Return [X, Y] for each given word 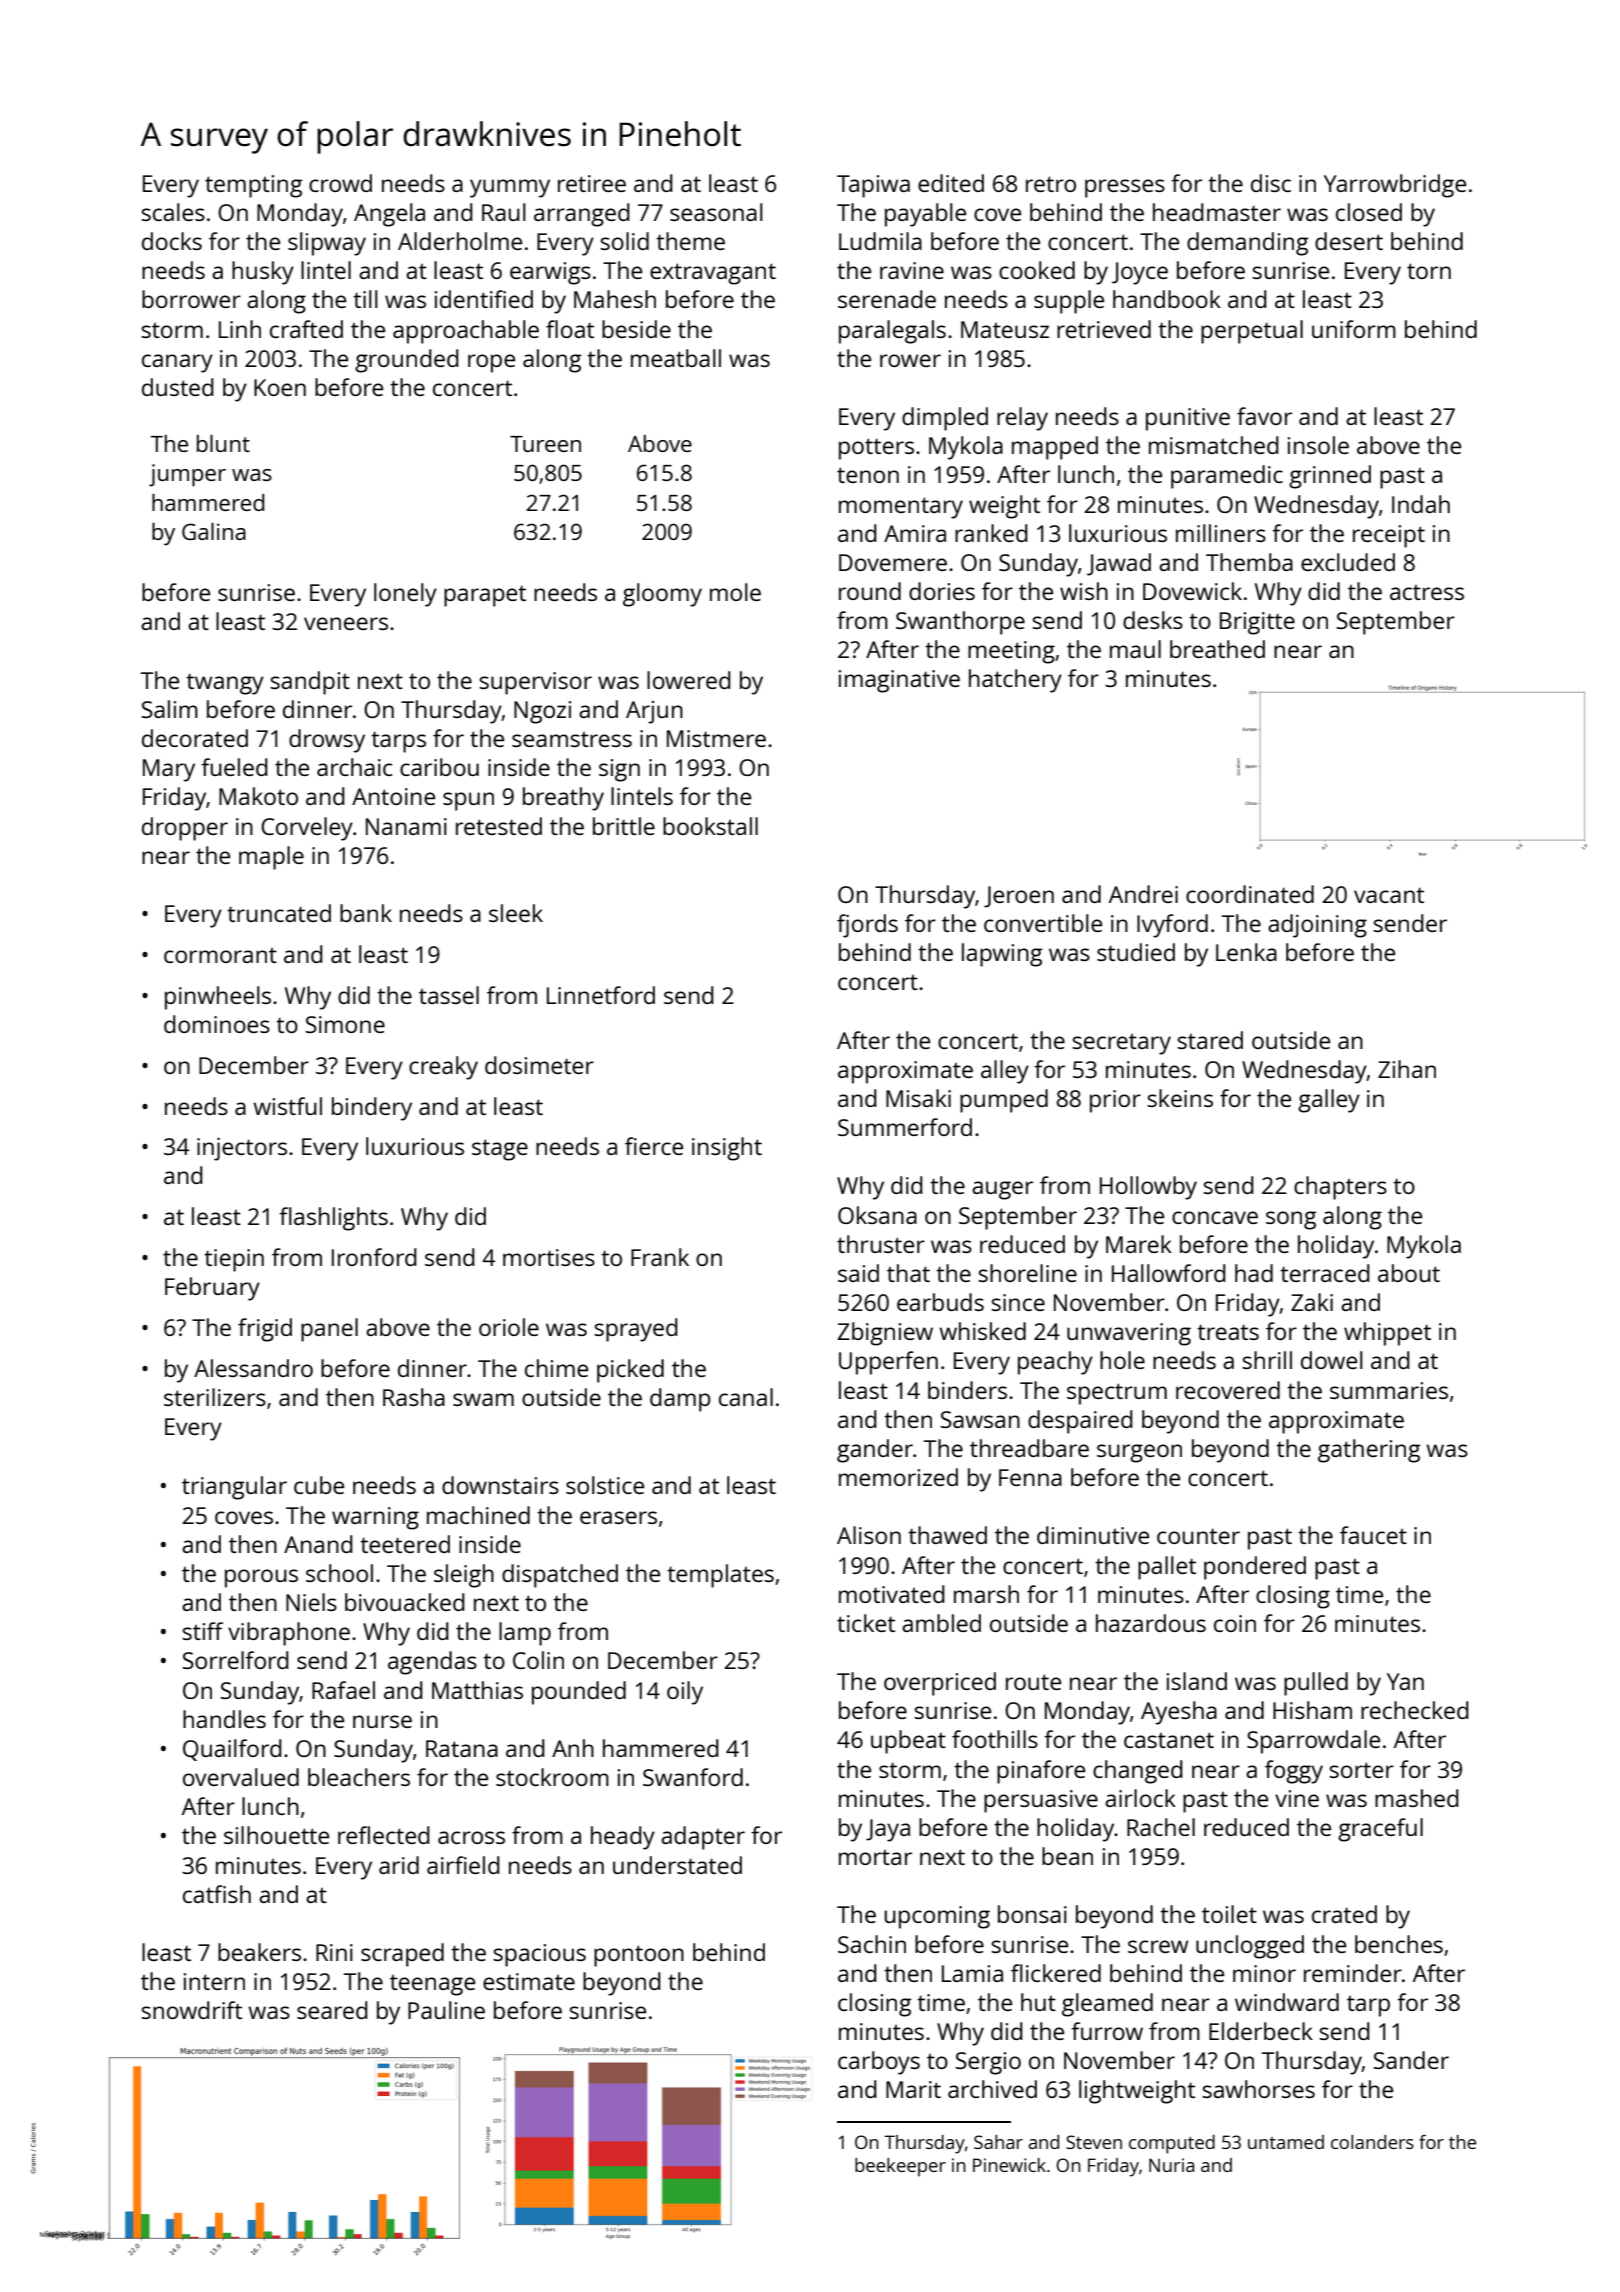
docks [172, 241]
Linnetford [601, 995]
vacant [1389, 895]
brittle [624, 826]
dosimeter [539, 1065]
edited [951, 183]
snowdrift [191, 2010]
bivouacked [405, 1602]
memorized [898, 1477]
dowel [1332, 1360]
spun [468, 801]
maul [1135, 649]
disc [1271, 183]
